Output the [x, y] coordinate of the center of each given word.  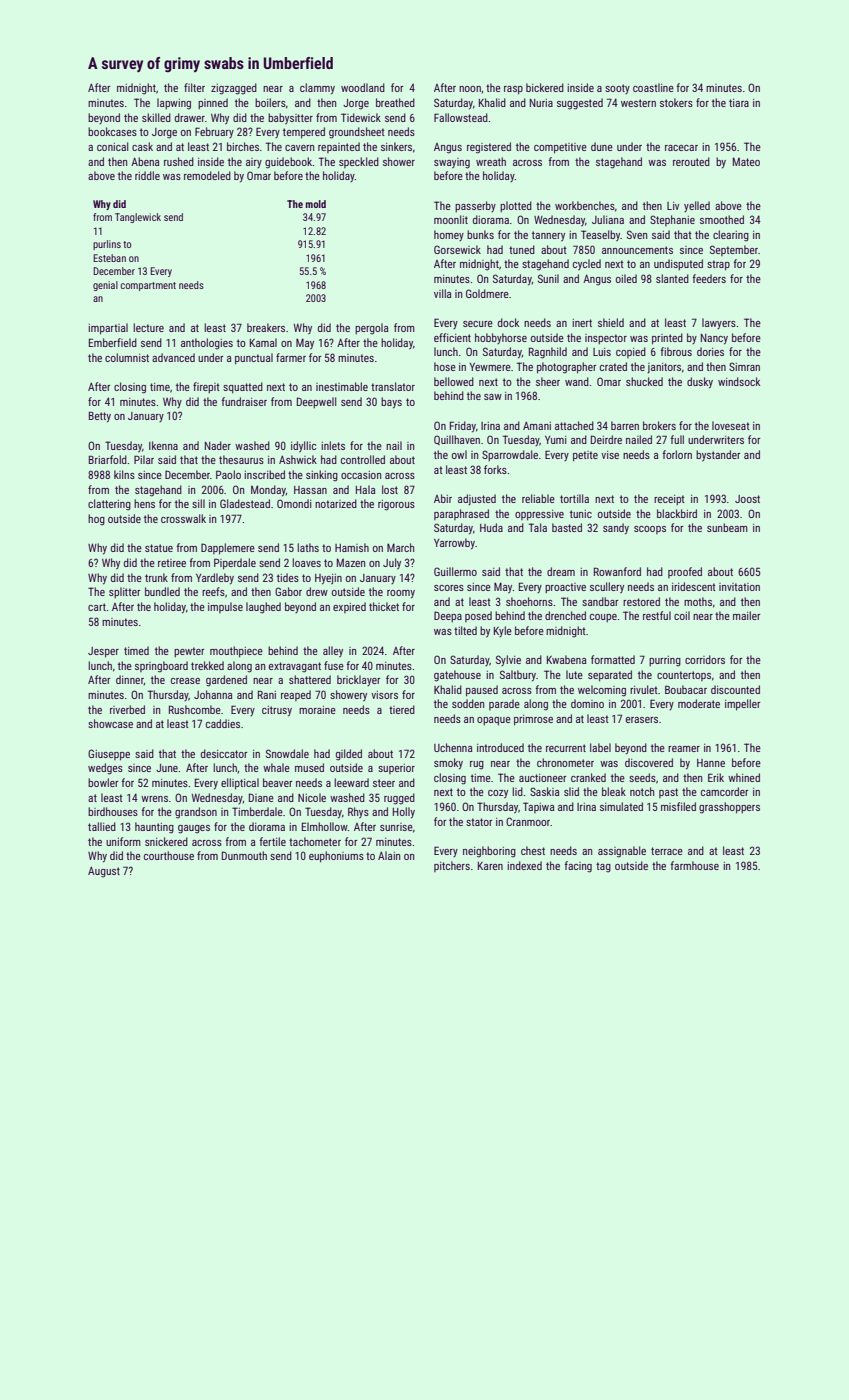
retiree [172, 563]
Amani [537, 425]
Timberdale [257, 811]
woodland [363, 87]
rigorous [396, 505]
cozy [498, 794]
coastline [653, 87]
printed [667, 339]
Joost [747, 499]
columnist [127, 357]
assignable [622, 852]
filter [194, 87]
